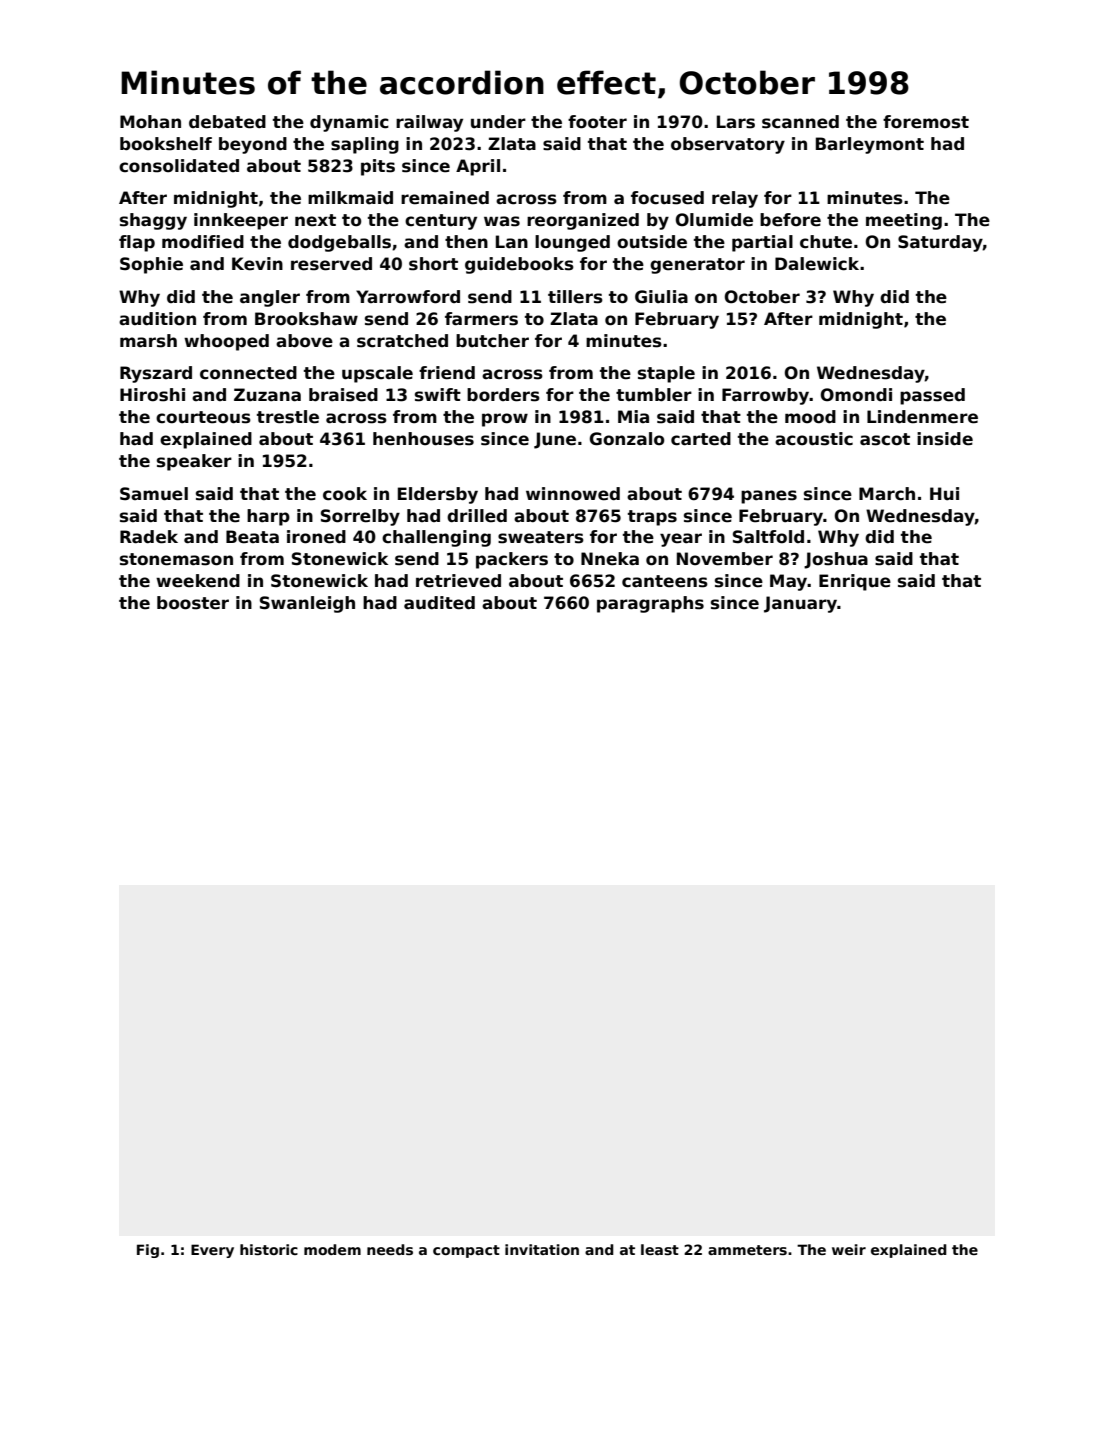 The height and width of the document is (1441, 1114). What do you see at coordinates (542, 1249) in the document?
I see `invitation` at bounding box center [542, 1249].
